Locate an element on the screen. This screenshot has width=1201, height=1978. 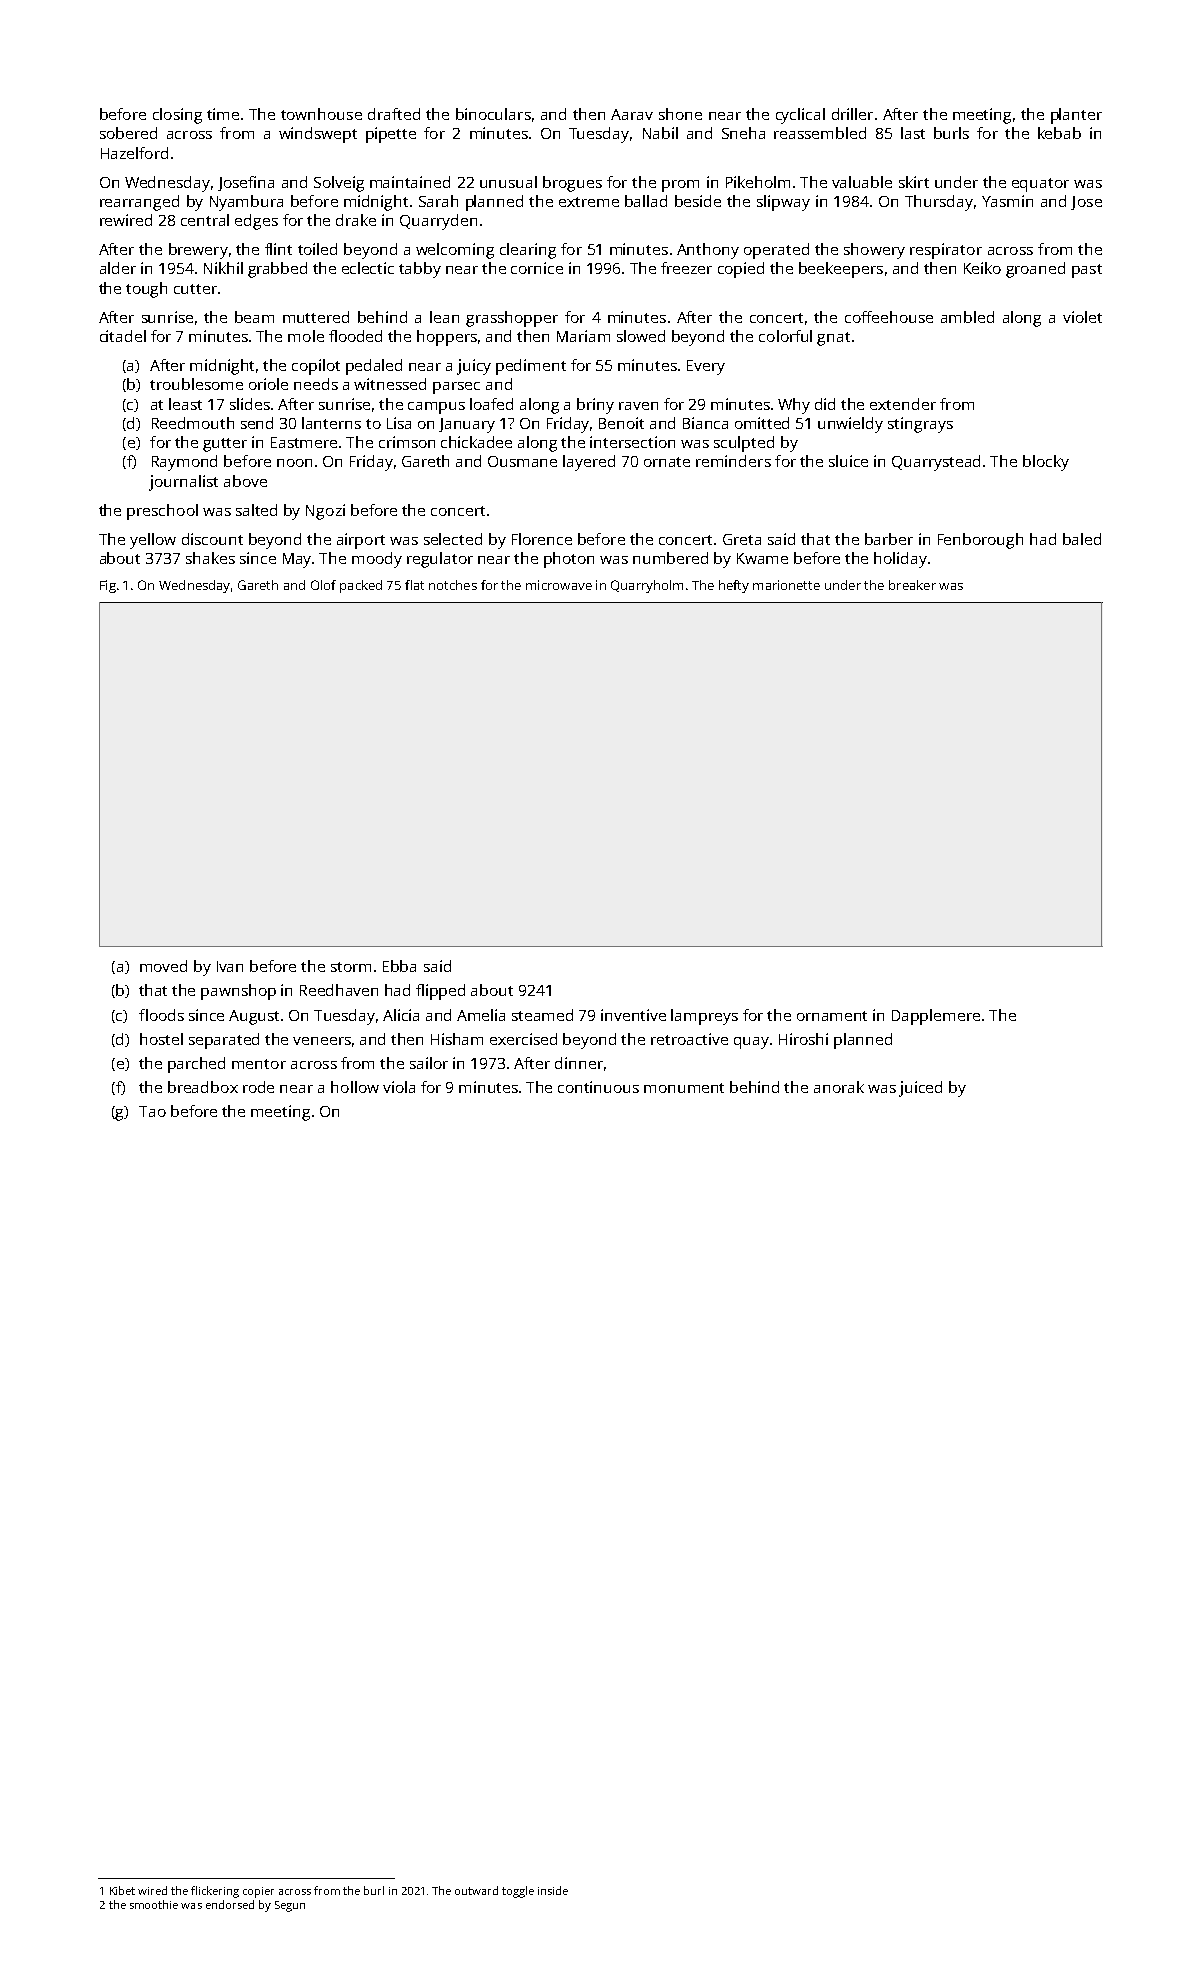
Dapplemere is located at coordinates (936, 1017).
